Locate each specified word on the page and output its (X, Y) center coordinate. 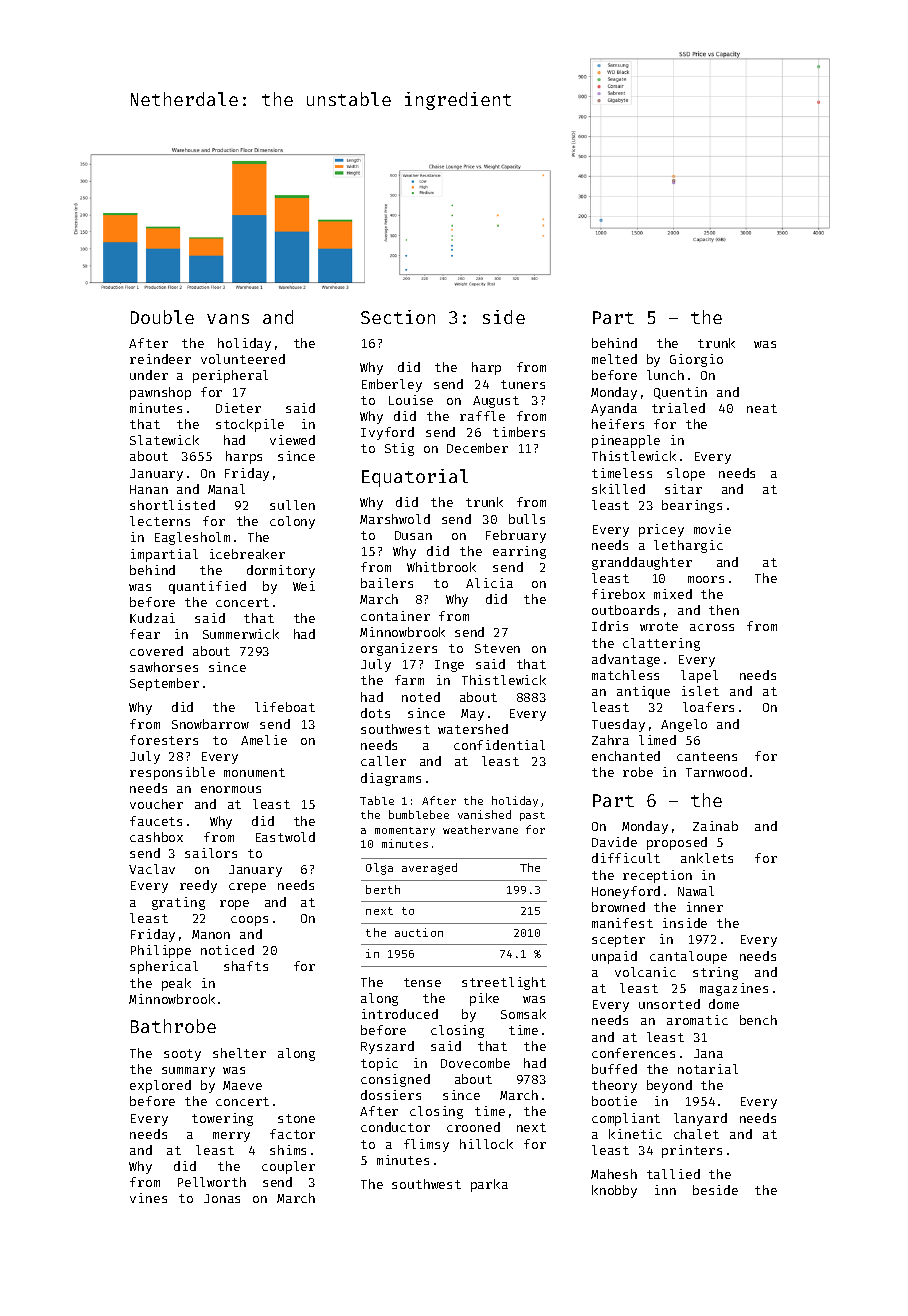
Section (398, 317)
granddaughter (642, 563)
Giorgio (696, 360)
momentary (405, 831)
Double (162, 317)
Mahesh (614, 1174)
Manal (226, 489)
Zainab (715, 826)
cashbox (156, 837)
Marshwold (395, 519)
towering (222, 1119)
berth (383, 889)
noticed (227, 950)
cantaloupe (688, 957)
